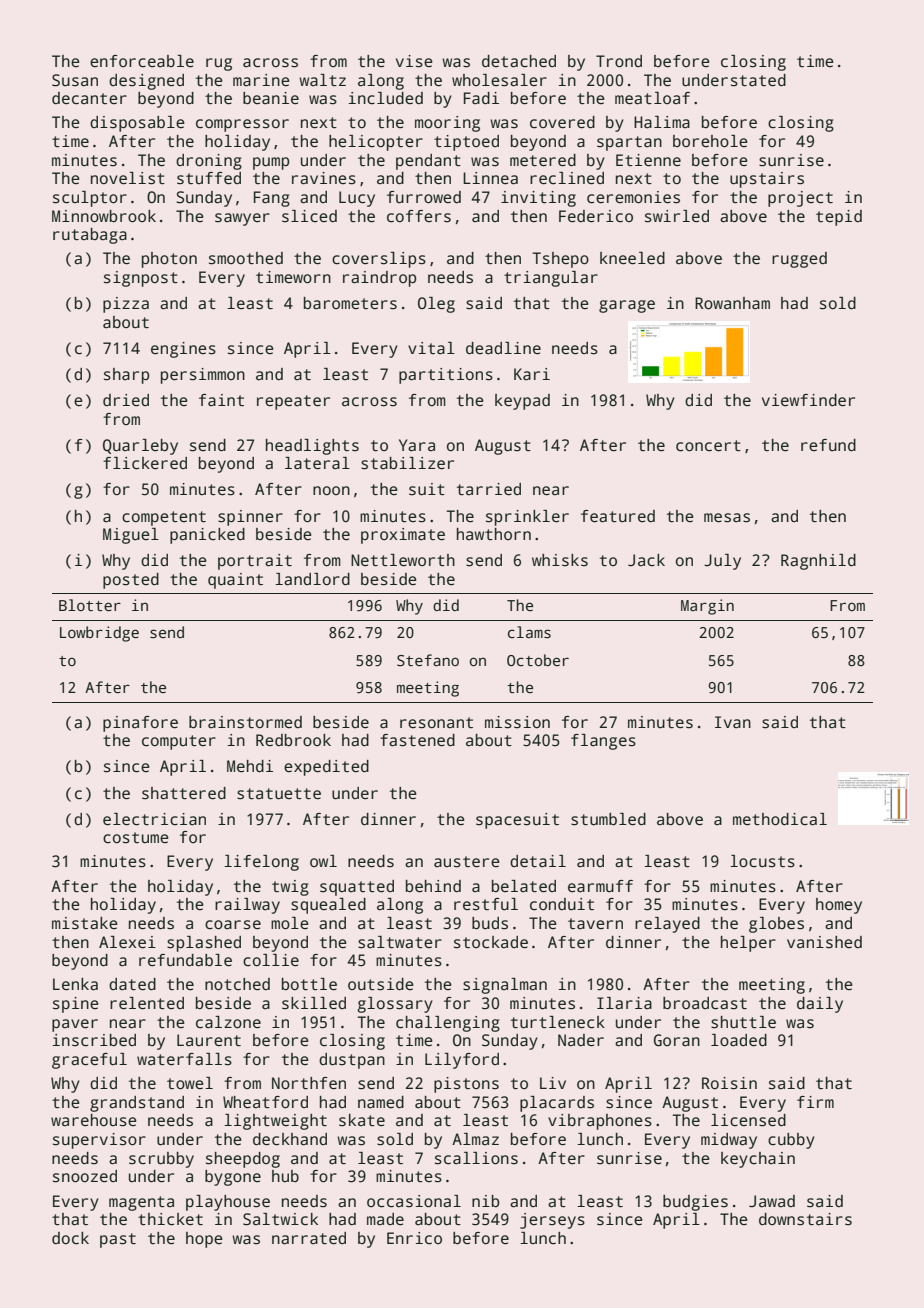  What do you see at coordinates (417, 445) in the page?
I see `Yara` at bounding box center [417, 445].
